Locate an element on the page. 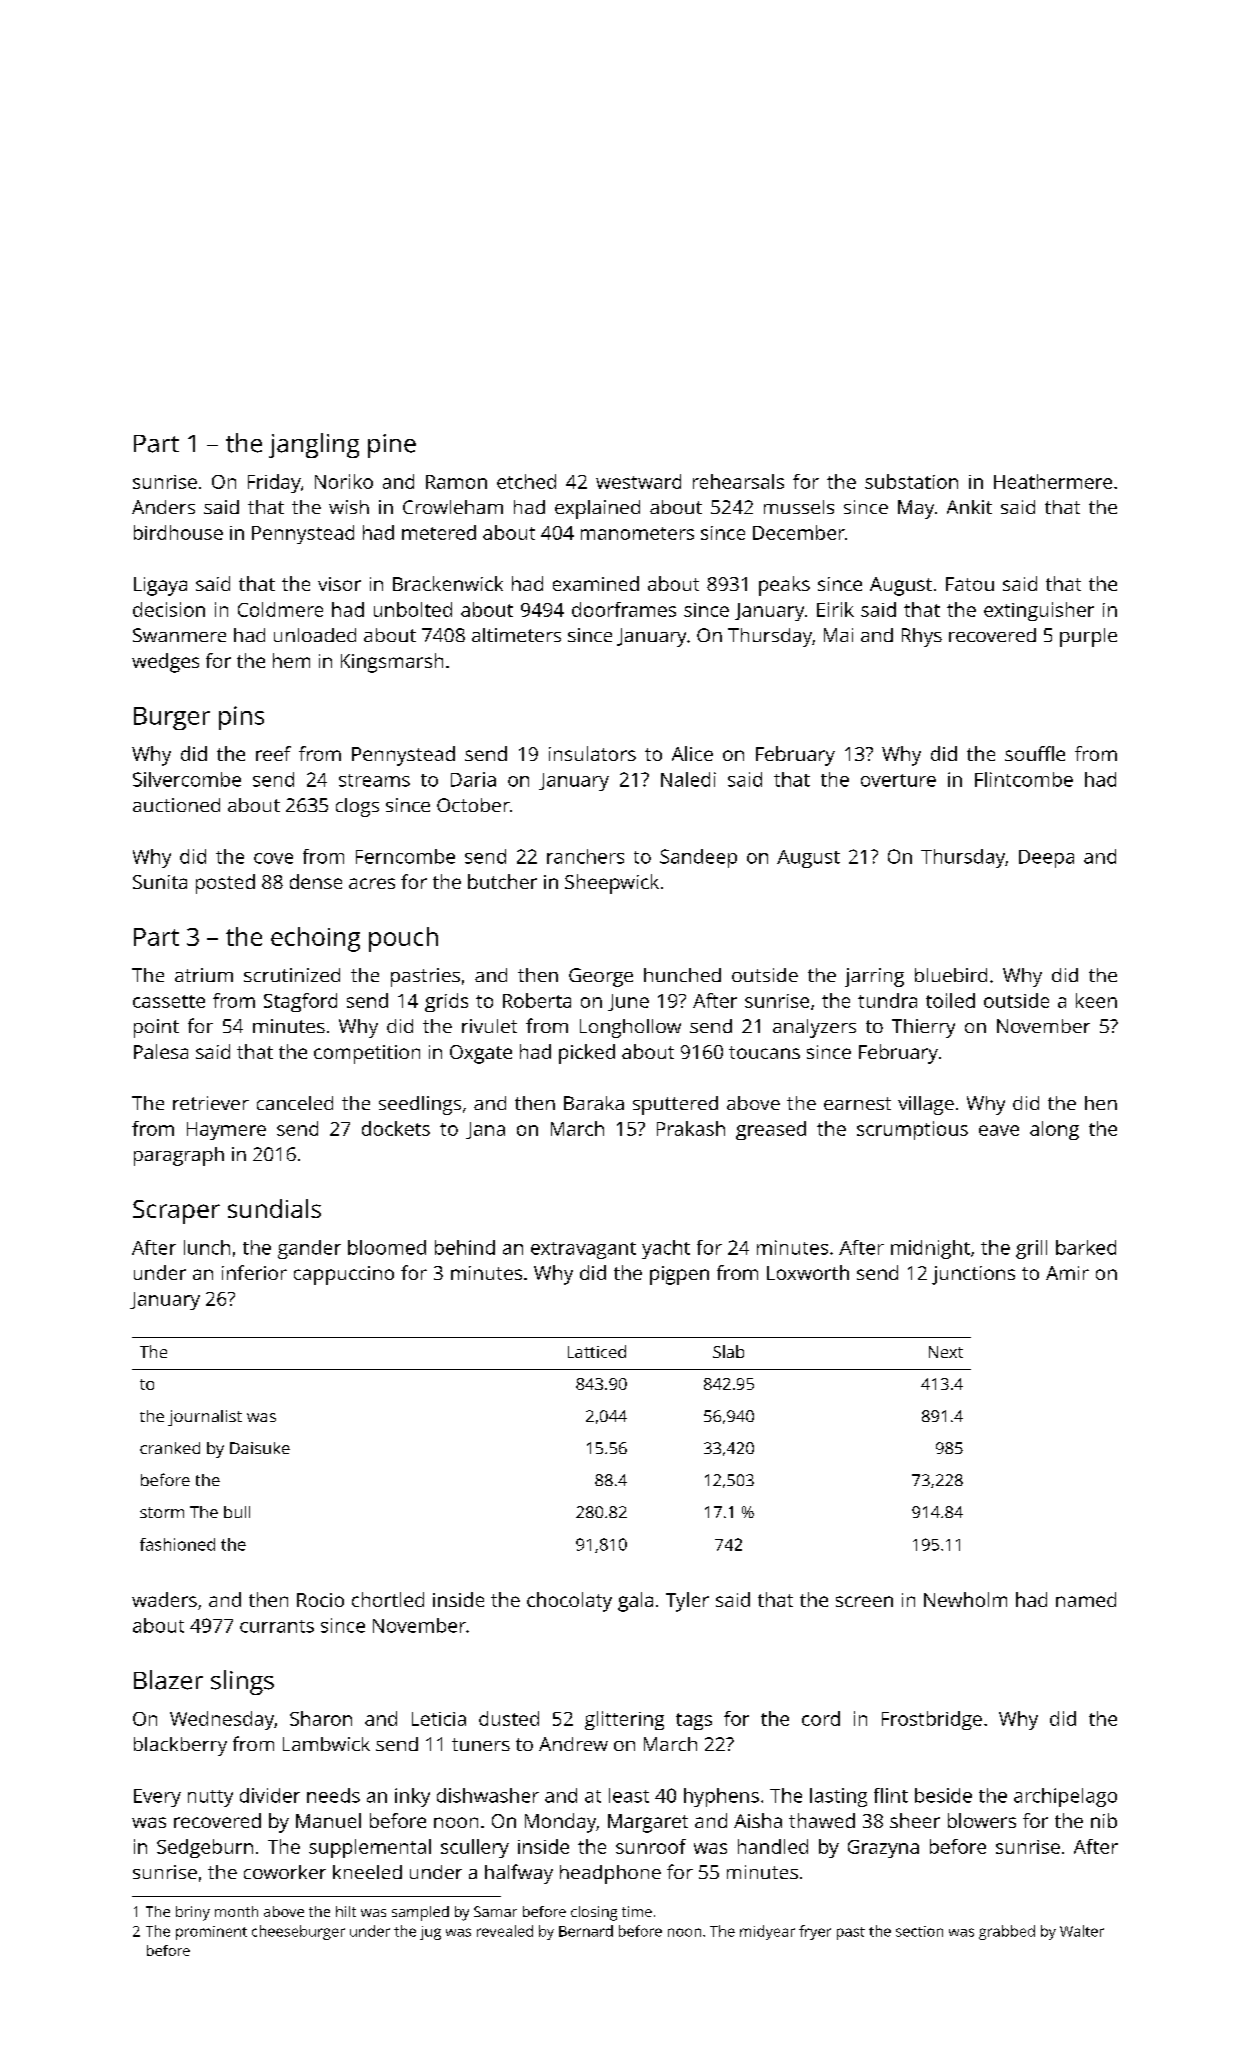 This document has height=2058, width=1250. currants is located at coordinates (277, 1626).
